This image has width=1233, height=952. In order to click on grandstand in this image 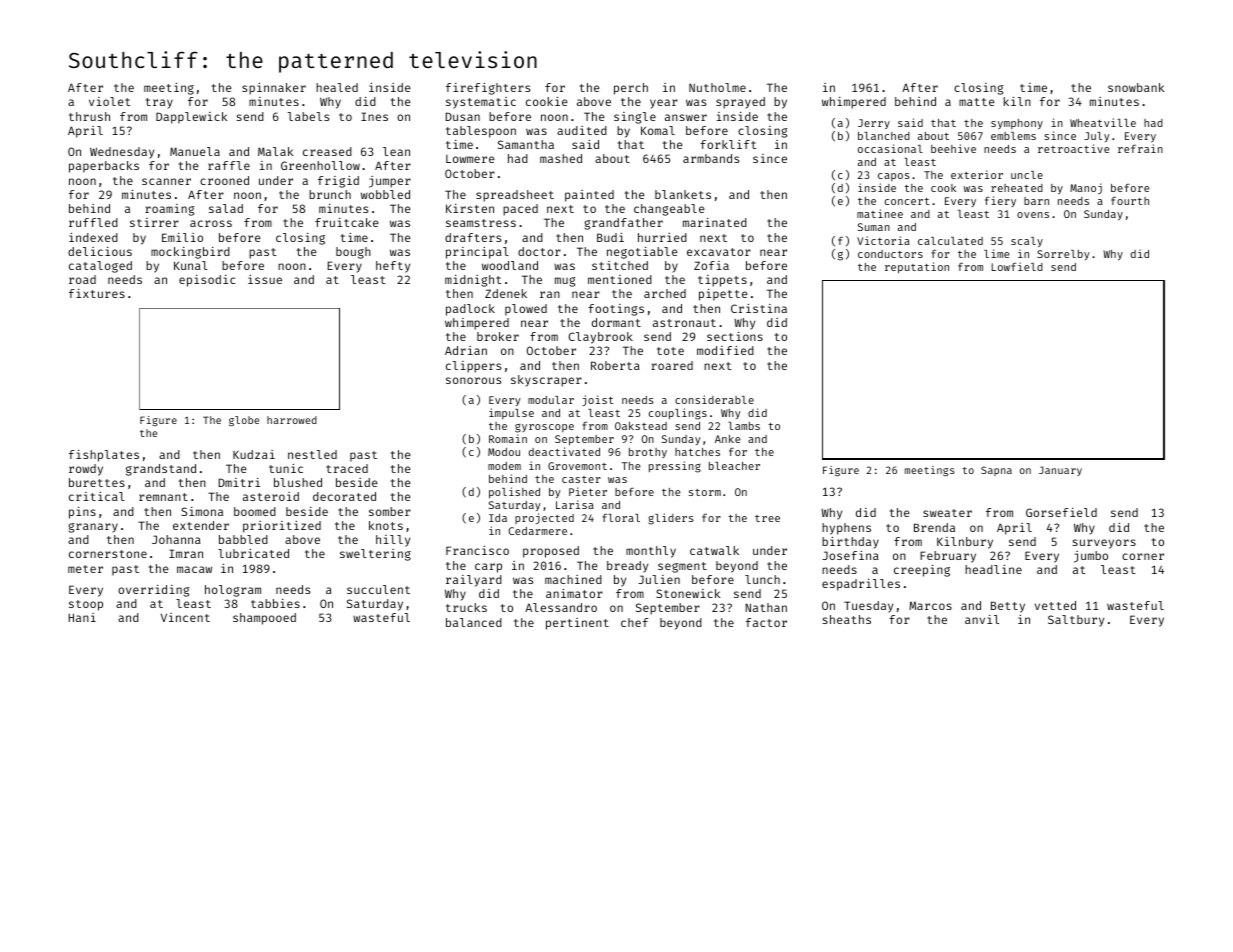, I will do `click(161, 470)`.
